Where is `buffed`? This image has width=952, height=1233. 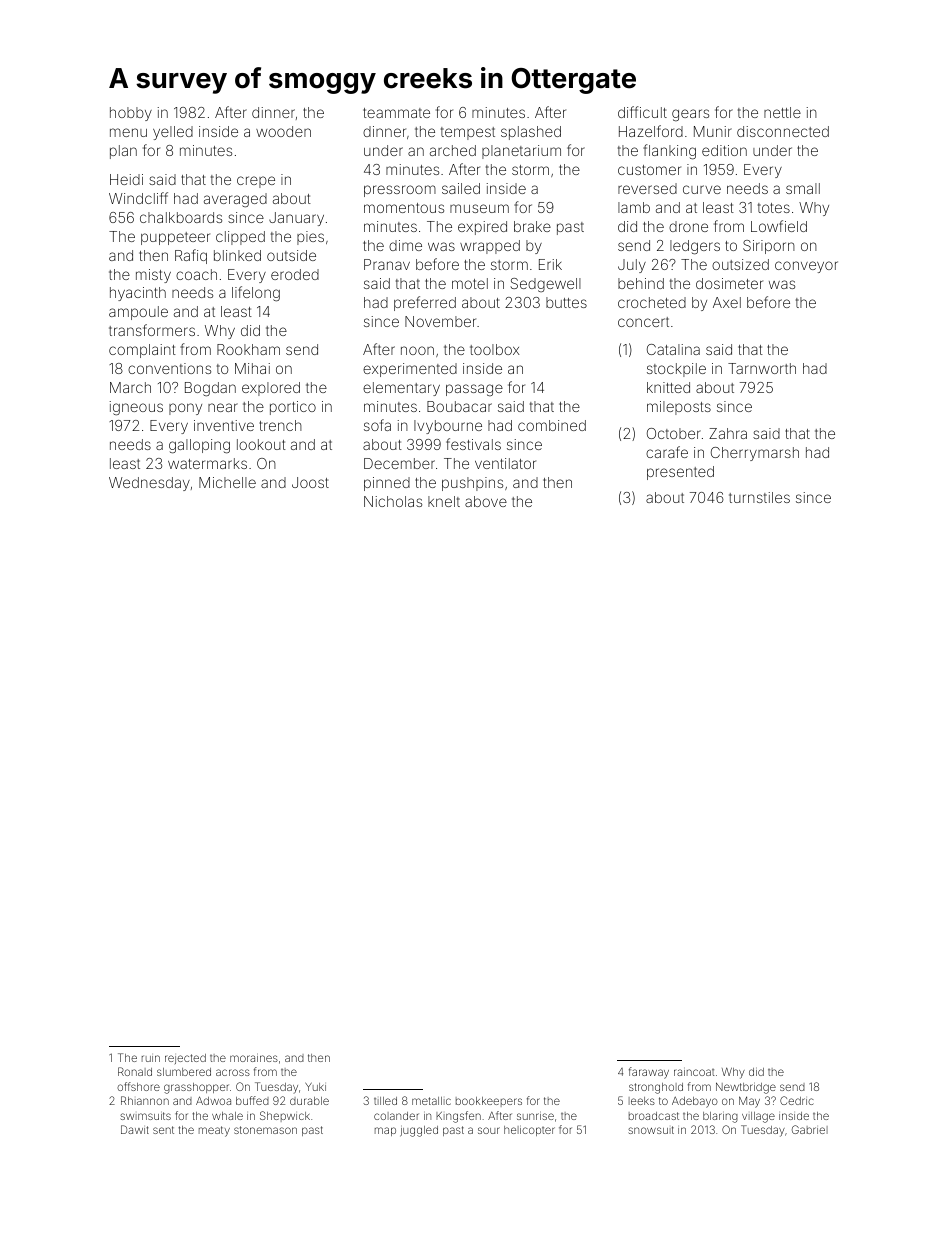
buffed is located at coordinates (252, 1100).
